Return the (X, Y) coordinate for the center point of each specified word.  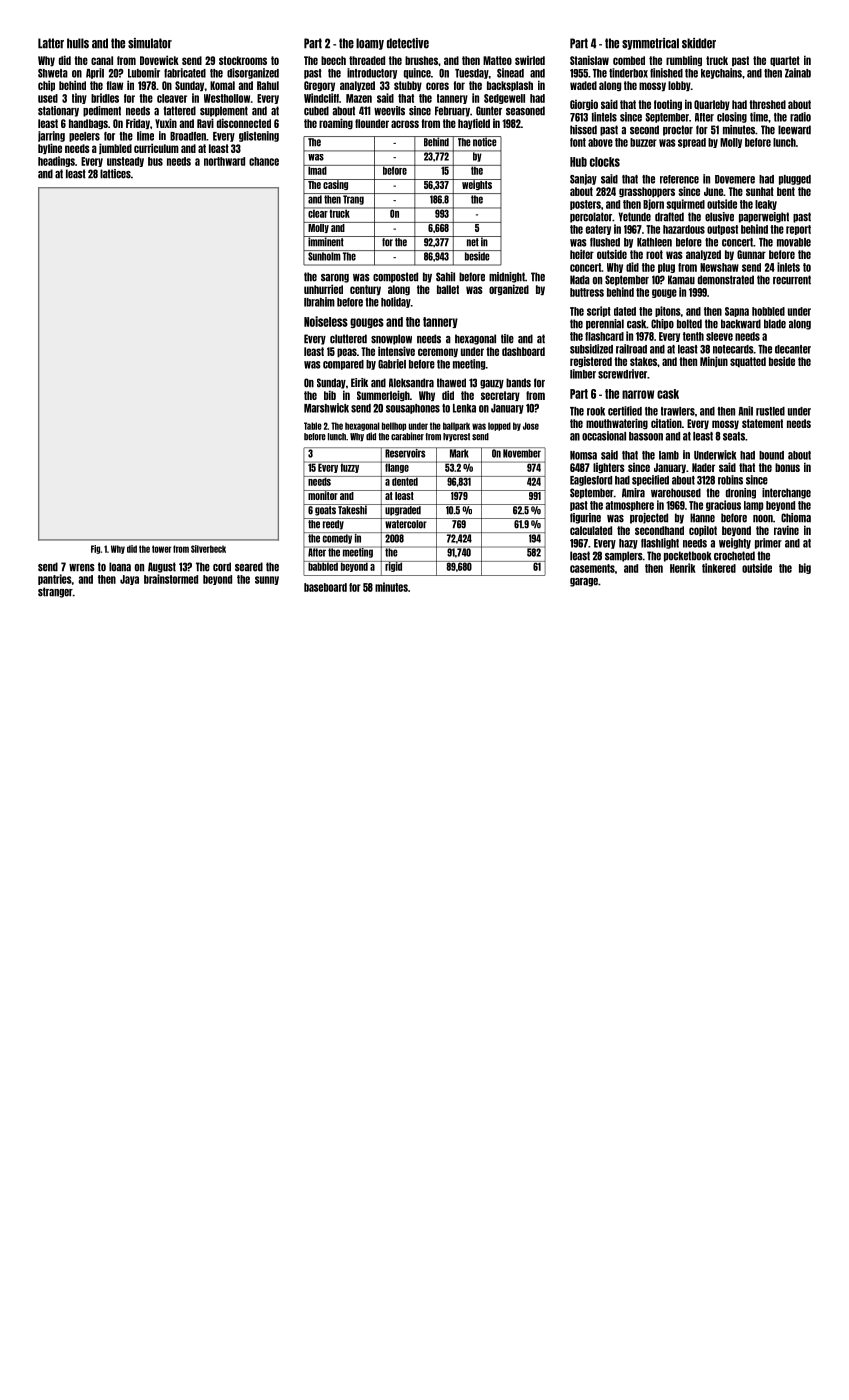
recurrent (792, 280)
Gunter (489, 111)
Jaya (129, 580)
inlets (788, 267)
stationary (58, 111)
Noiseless (326, 321)
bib (330, 395)
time (759, 117)
